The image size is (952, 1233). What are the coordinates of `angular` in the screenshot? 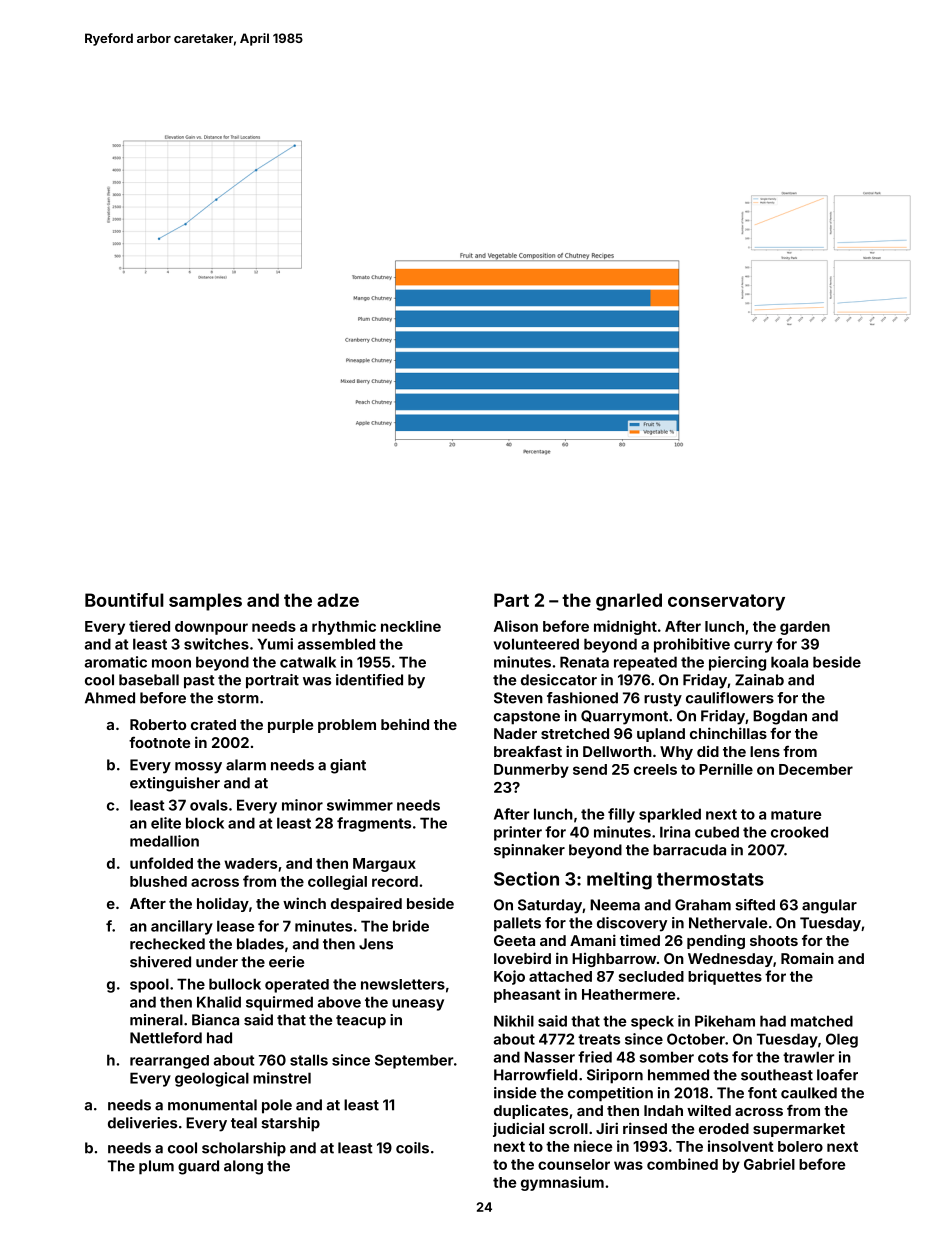 It's located at (829, 906).
